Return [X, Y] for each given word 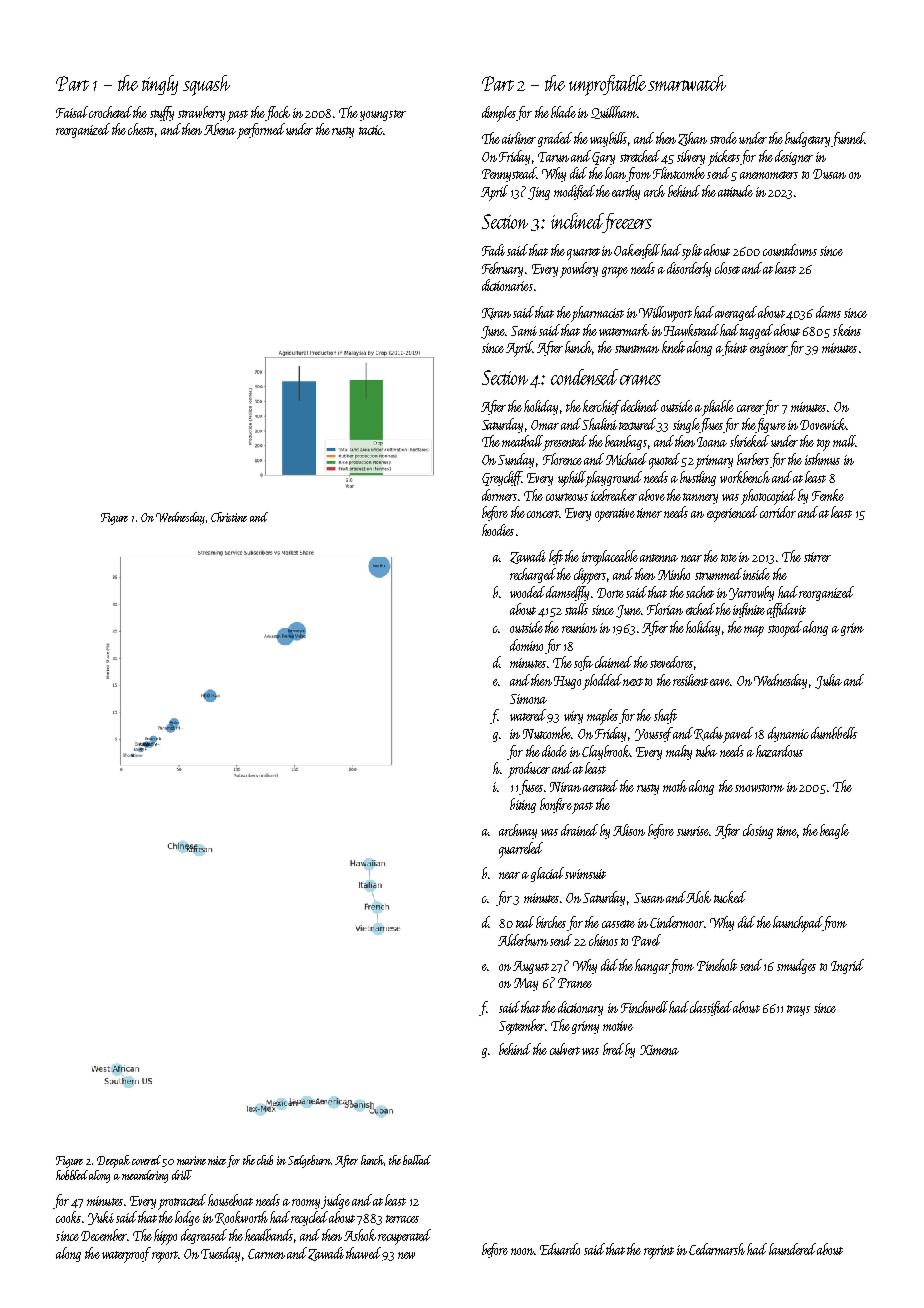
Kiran [496, 314]
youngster [383, 115]
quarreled [521, 850]
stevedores [671, 662]
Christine [229, 517]
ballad [417, 1160]
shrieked [749, 441]
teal [525, 922]
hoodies [498, 530]
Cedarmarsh [717, 1249]
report [165, 1257]
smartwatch [687, 83]
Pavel [646, 940]
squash [206, 85]
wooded [527, 592]
